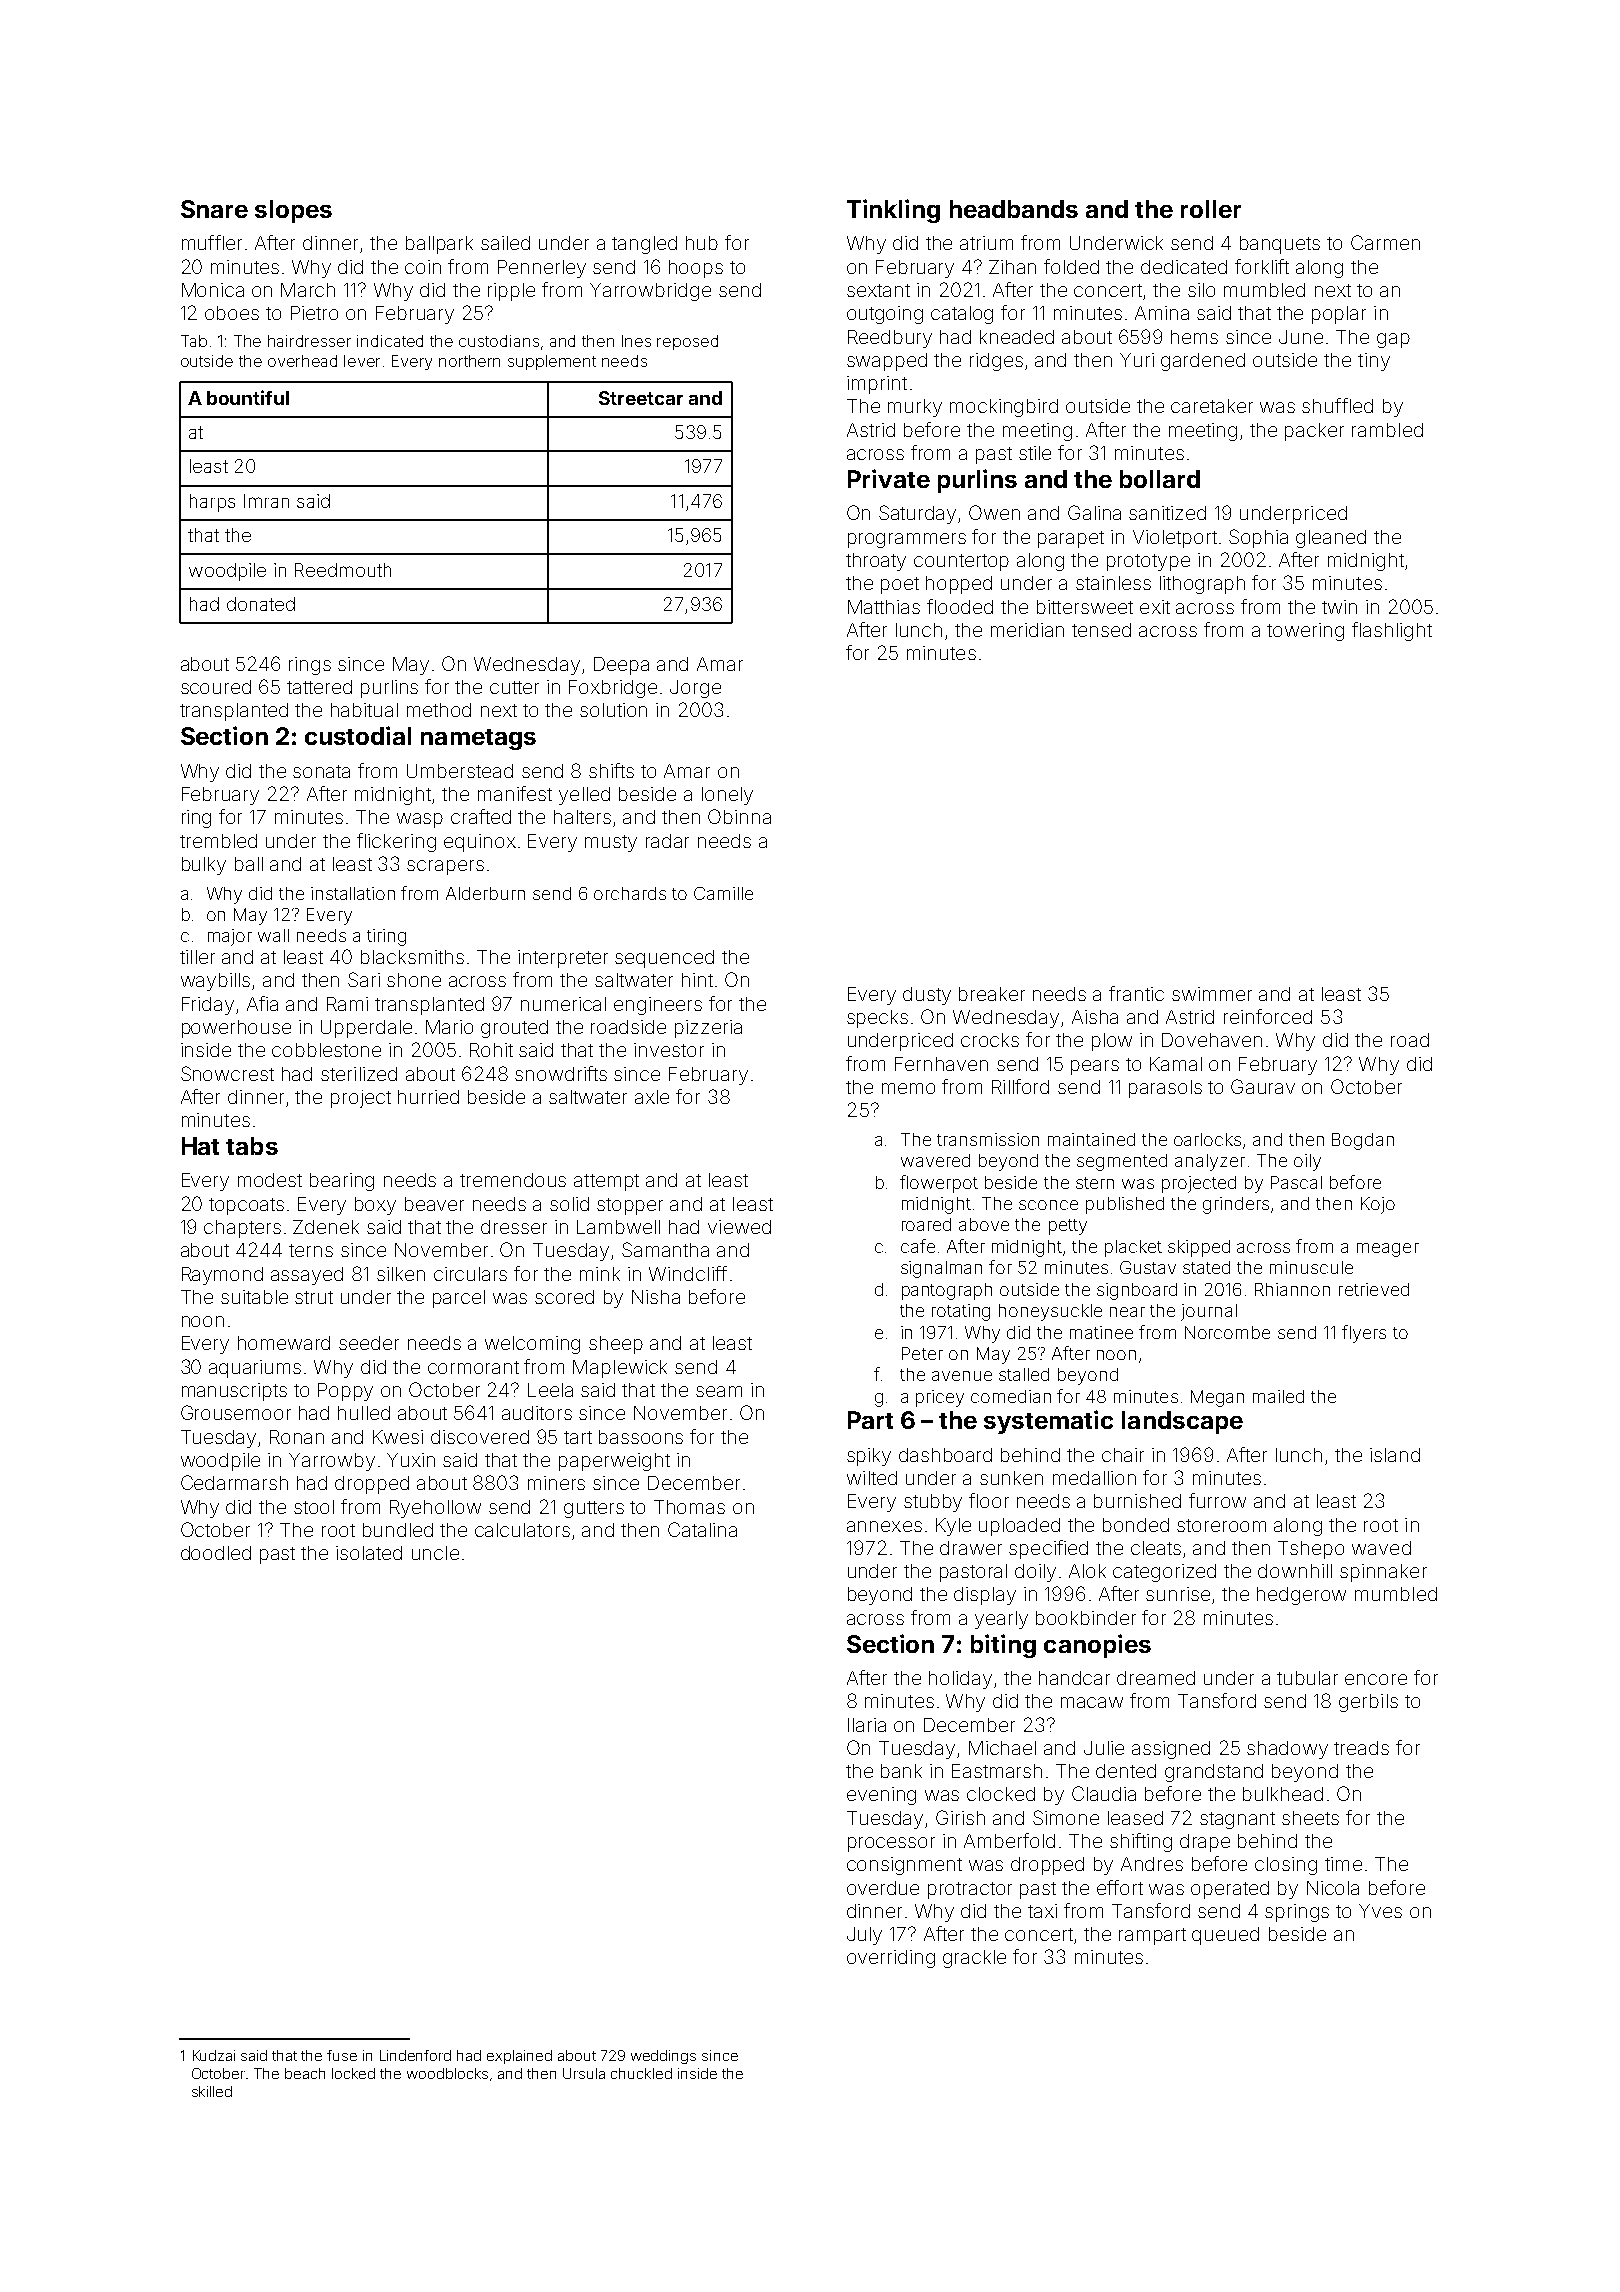 This image has height=2292, width=1620. What do you see at coordinates (641, 2073) in the image?
I see `chuckled` at bounding box center [641, 2073].
